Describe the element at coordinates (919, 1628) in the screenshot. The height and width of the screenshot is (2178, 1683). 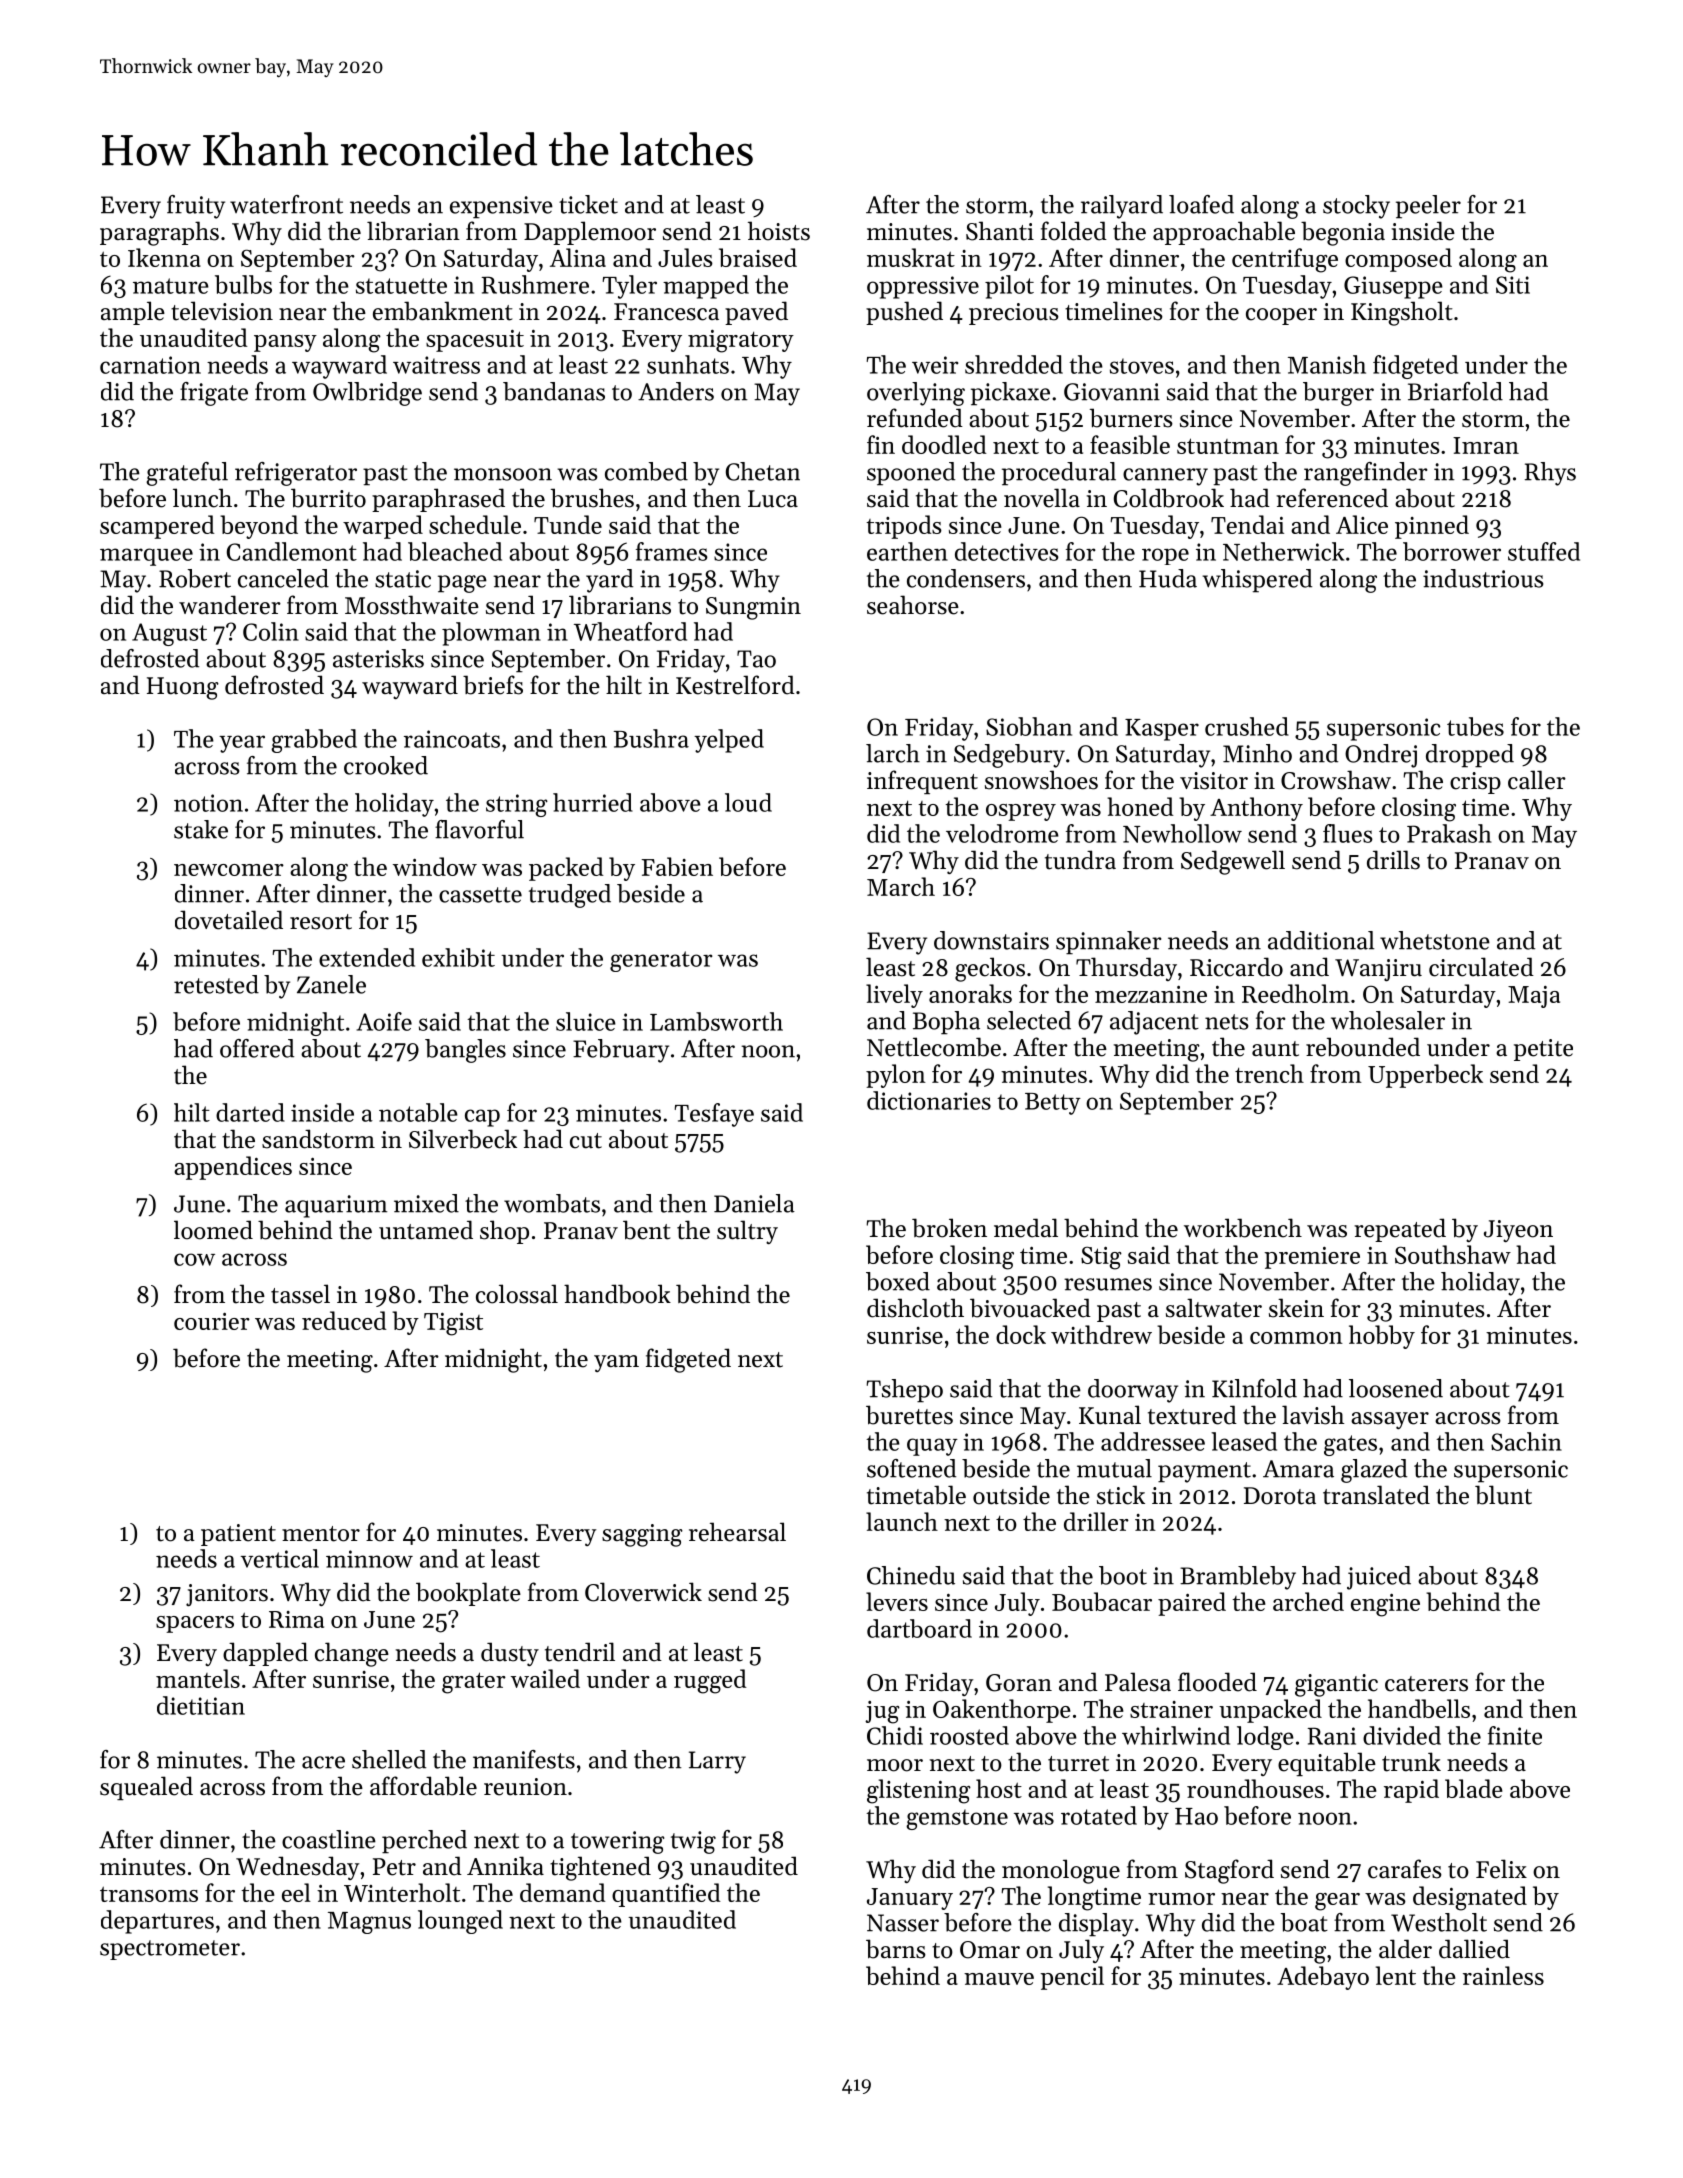
I see `dartboard` at that location.
